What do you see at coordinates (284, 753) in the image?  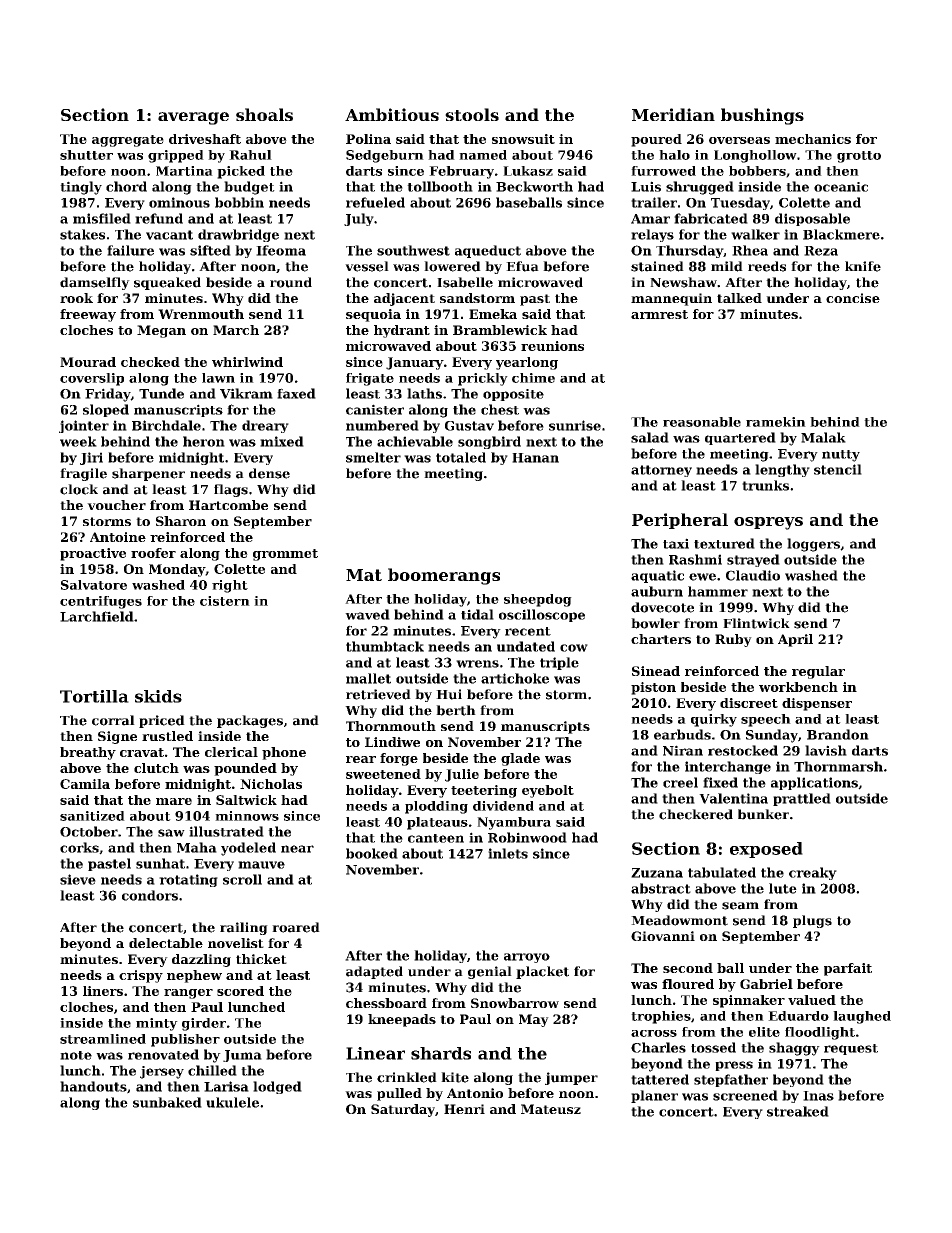 I see `phone` at bounding box center [284, 753].
